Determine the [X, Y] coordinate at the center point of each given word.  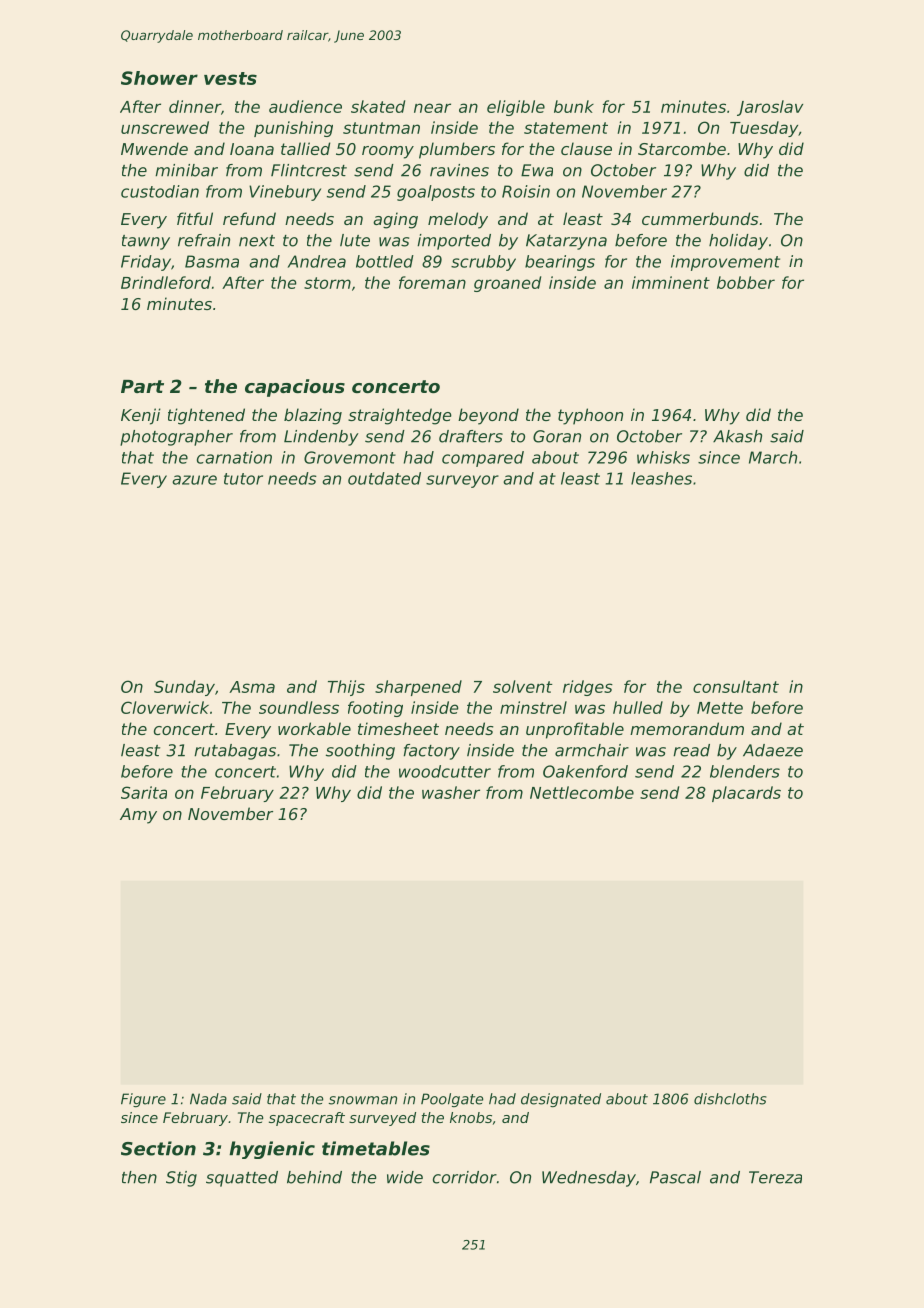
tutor [243, 479]
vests [230, 78]
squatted [242, 1179]
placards [746, 794]
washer [451, 792]
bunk [574, 106]
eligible [516, 108]
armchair [592, 750]
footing [375, 709]
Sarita [144, 792]
